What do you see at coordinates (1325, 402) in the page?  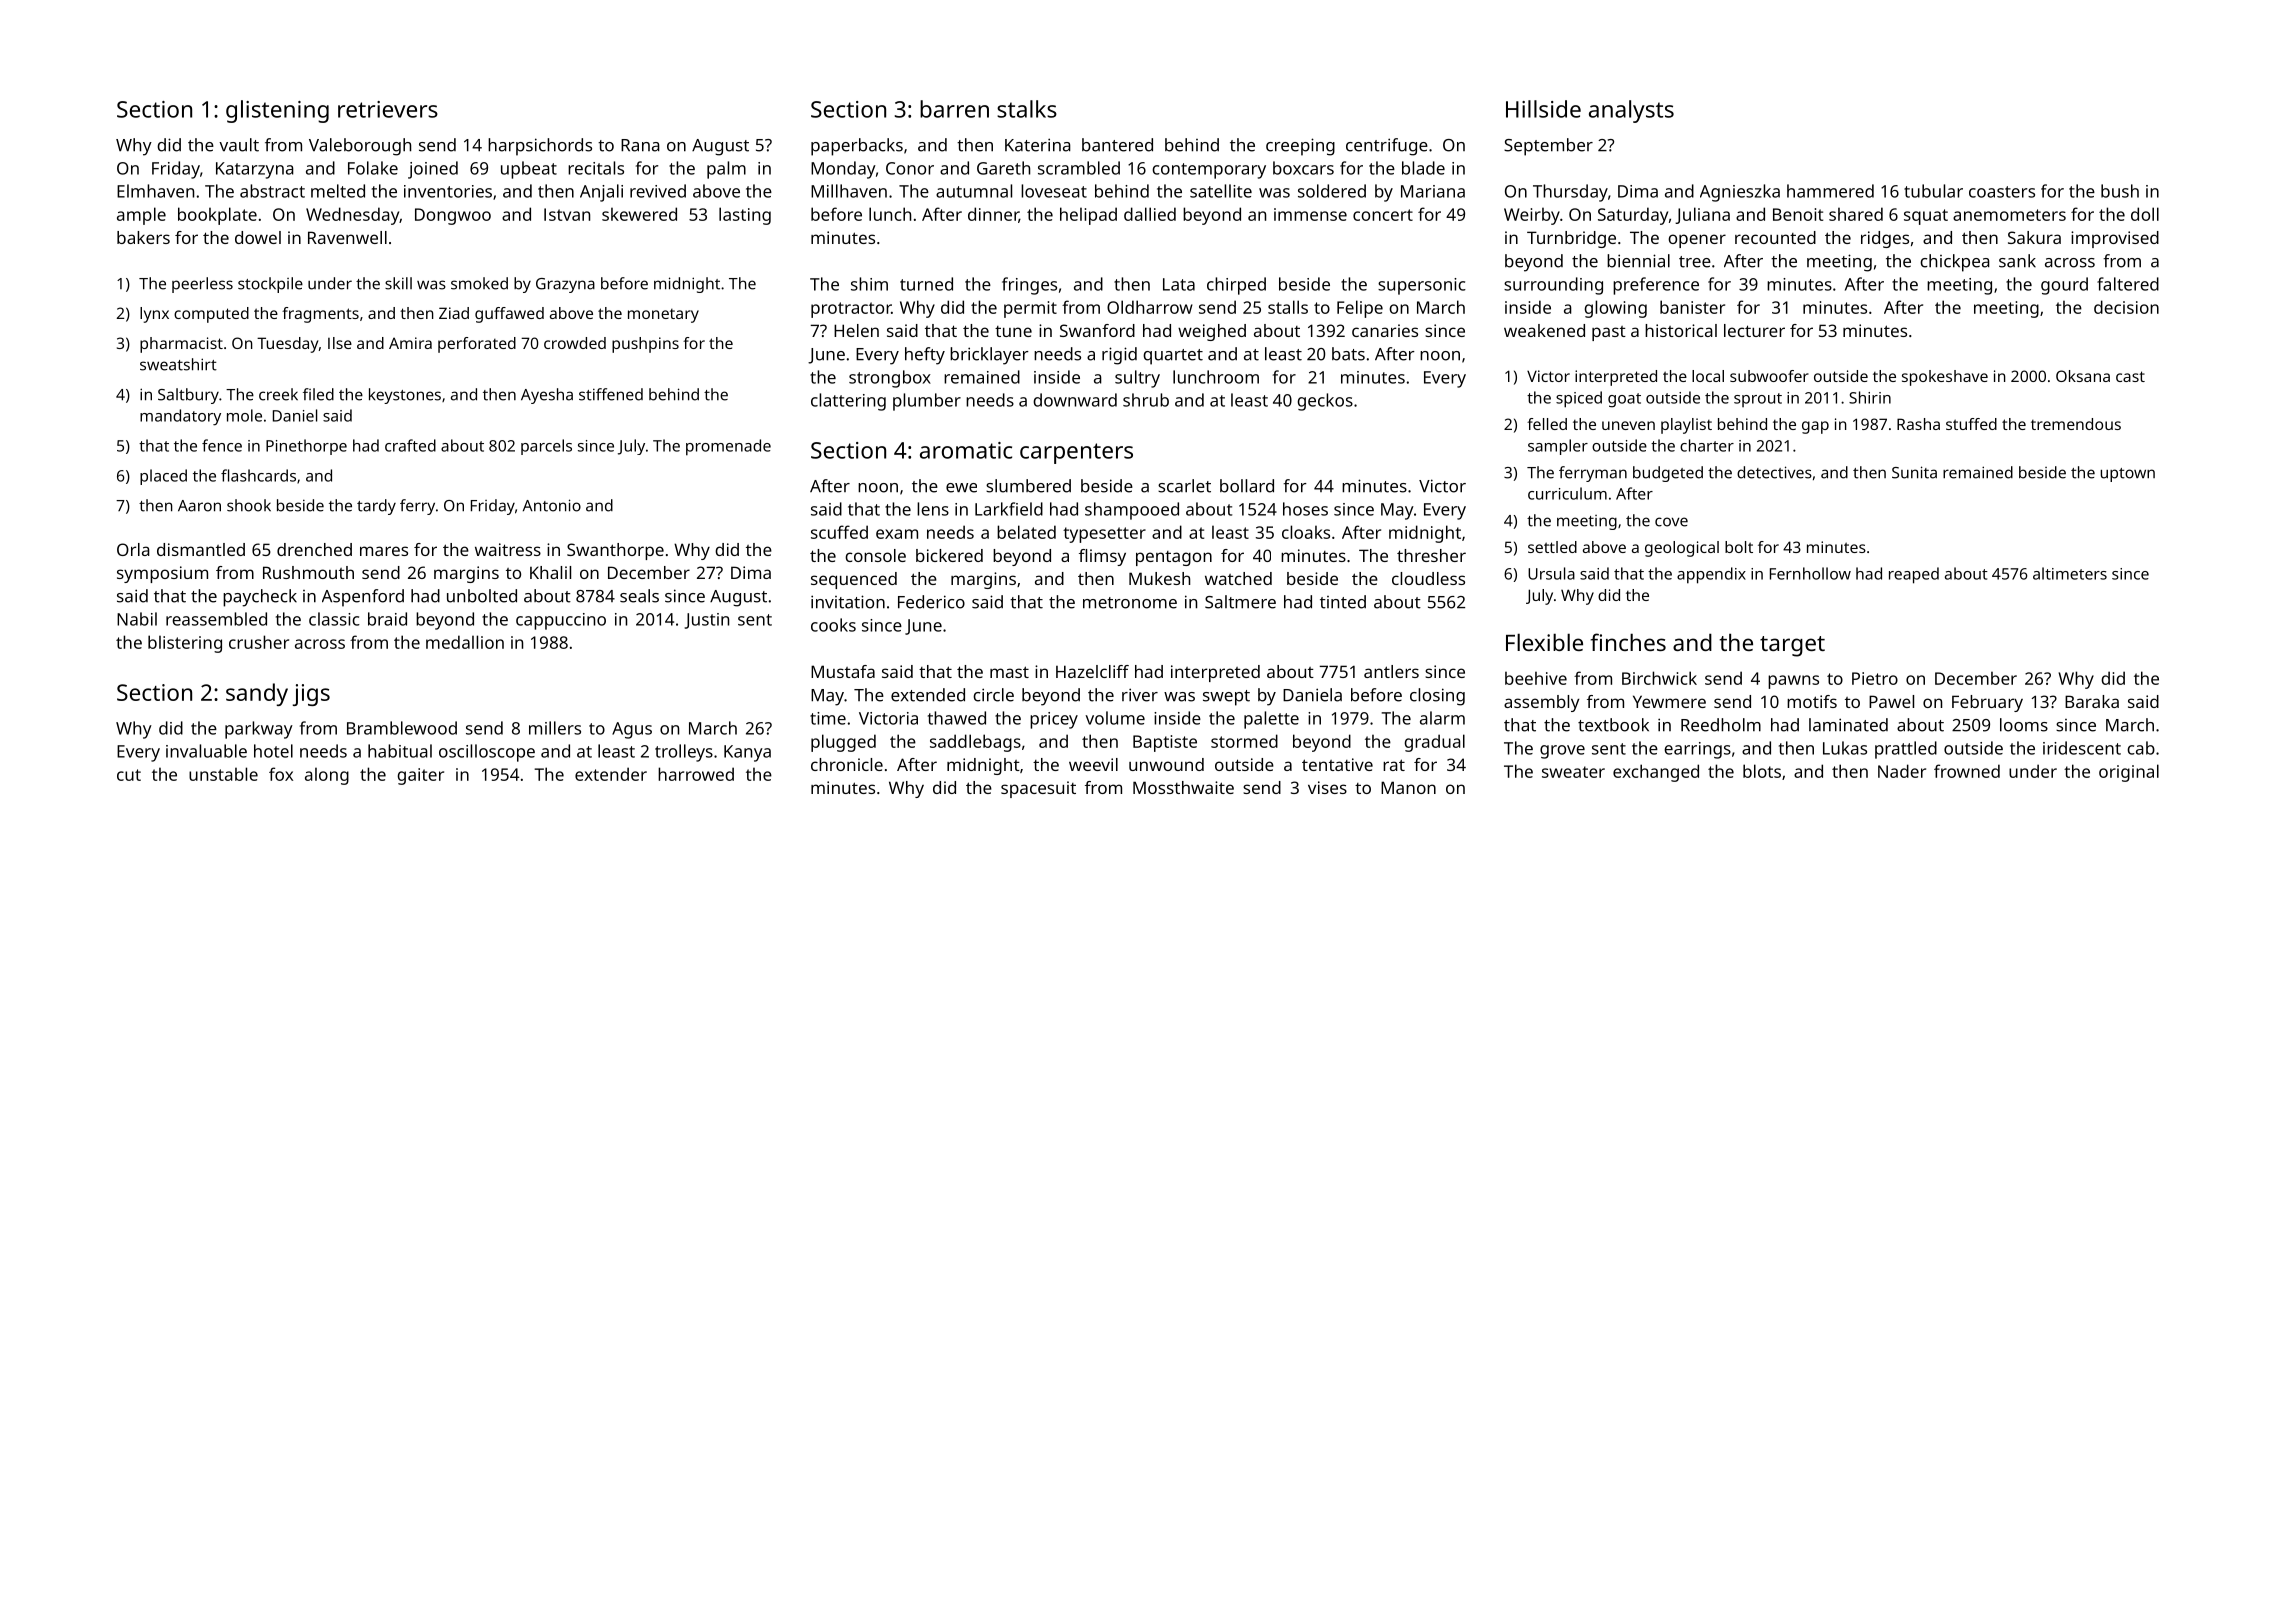 I see `geckos` at bounding box center [1325, 402].
